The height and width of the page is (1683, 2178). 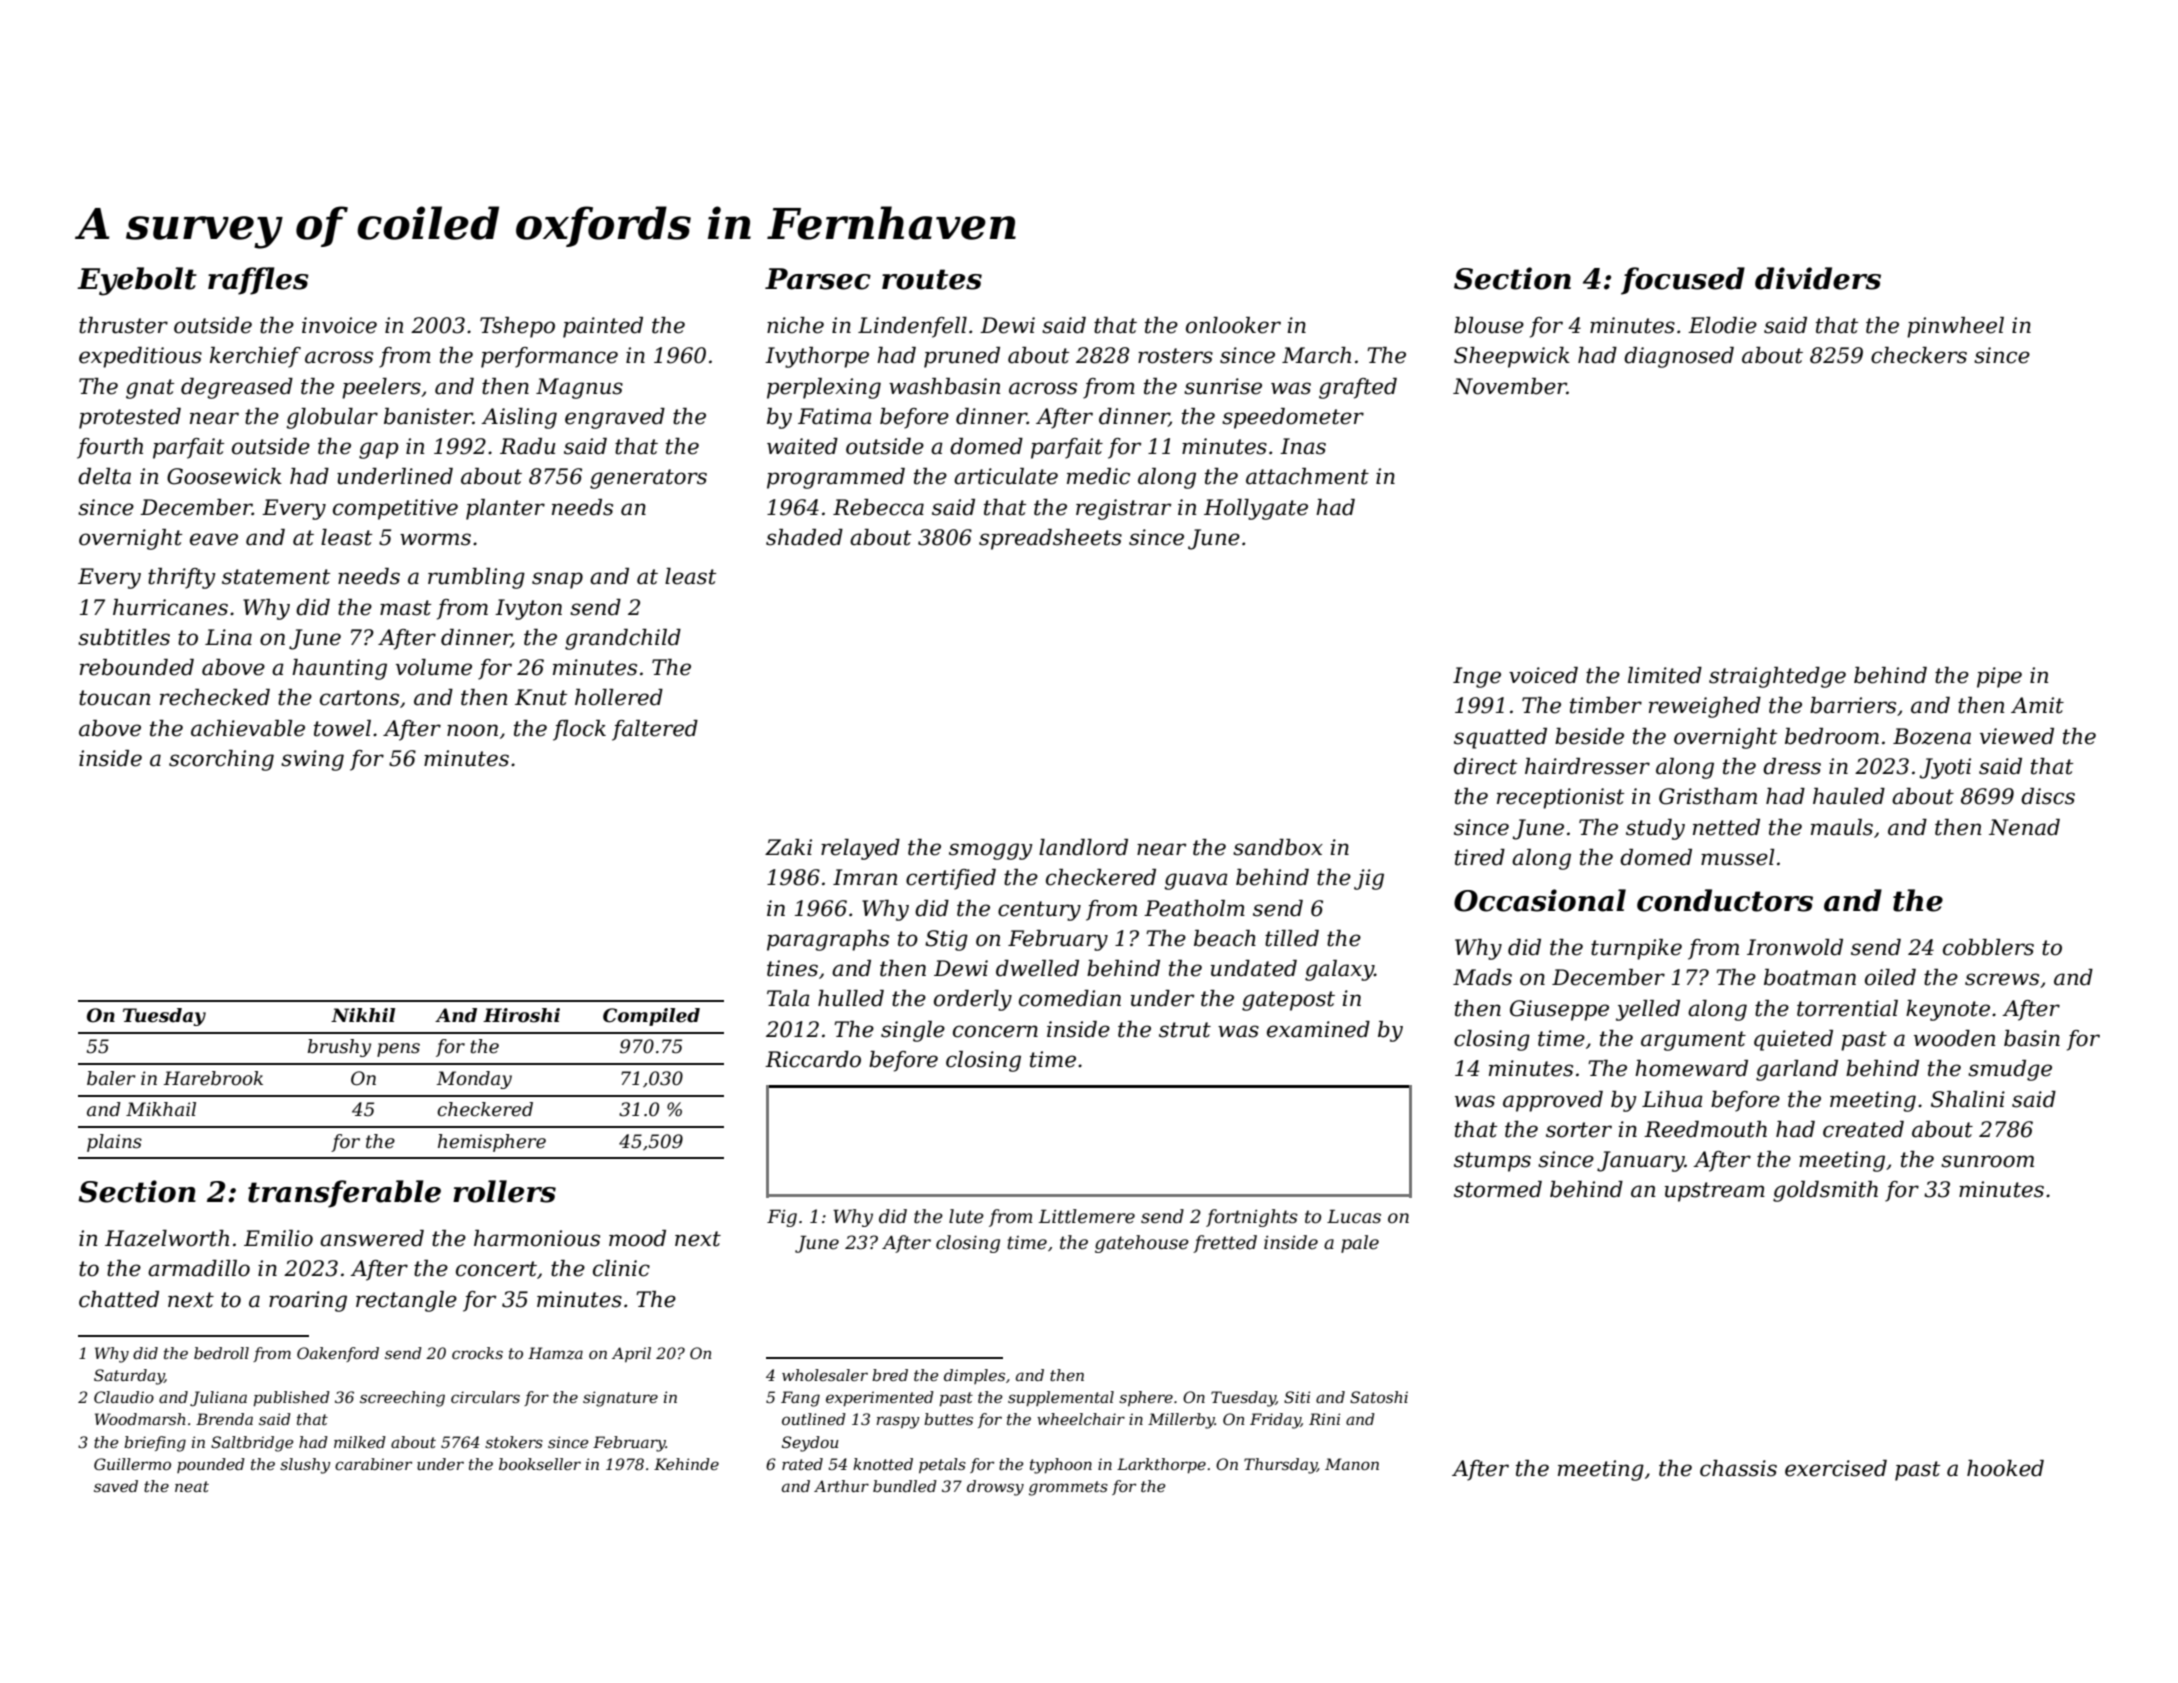 What do you see at coordinates (1665, 675) in the page?
I see `limited` at bounding box center [1665, 675].
